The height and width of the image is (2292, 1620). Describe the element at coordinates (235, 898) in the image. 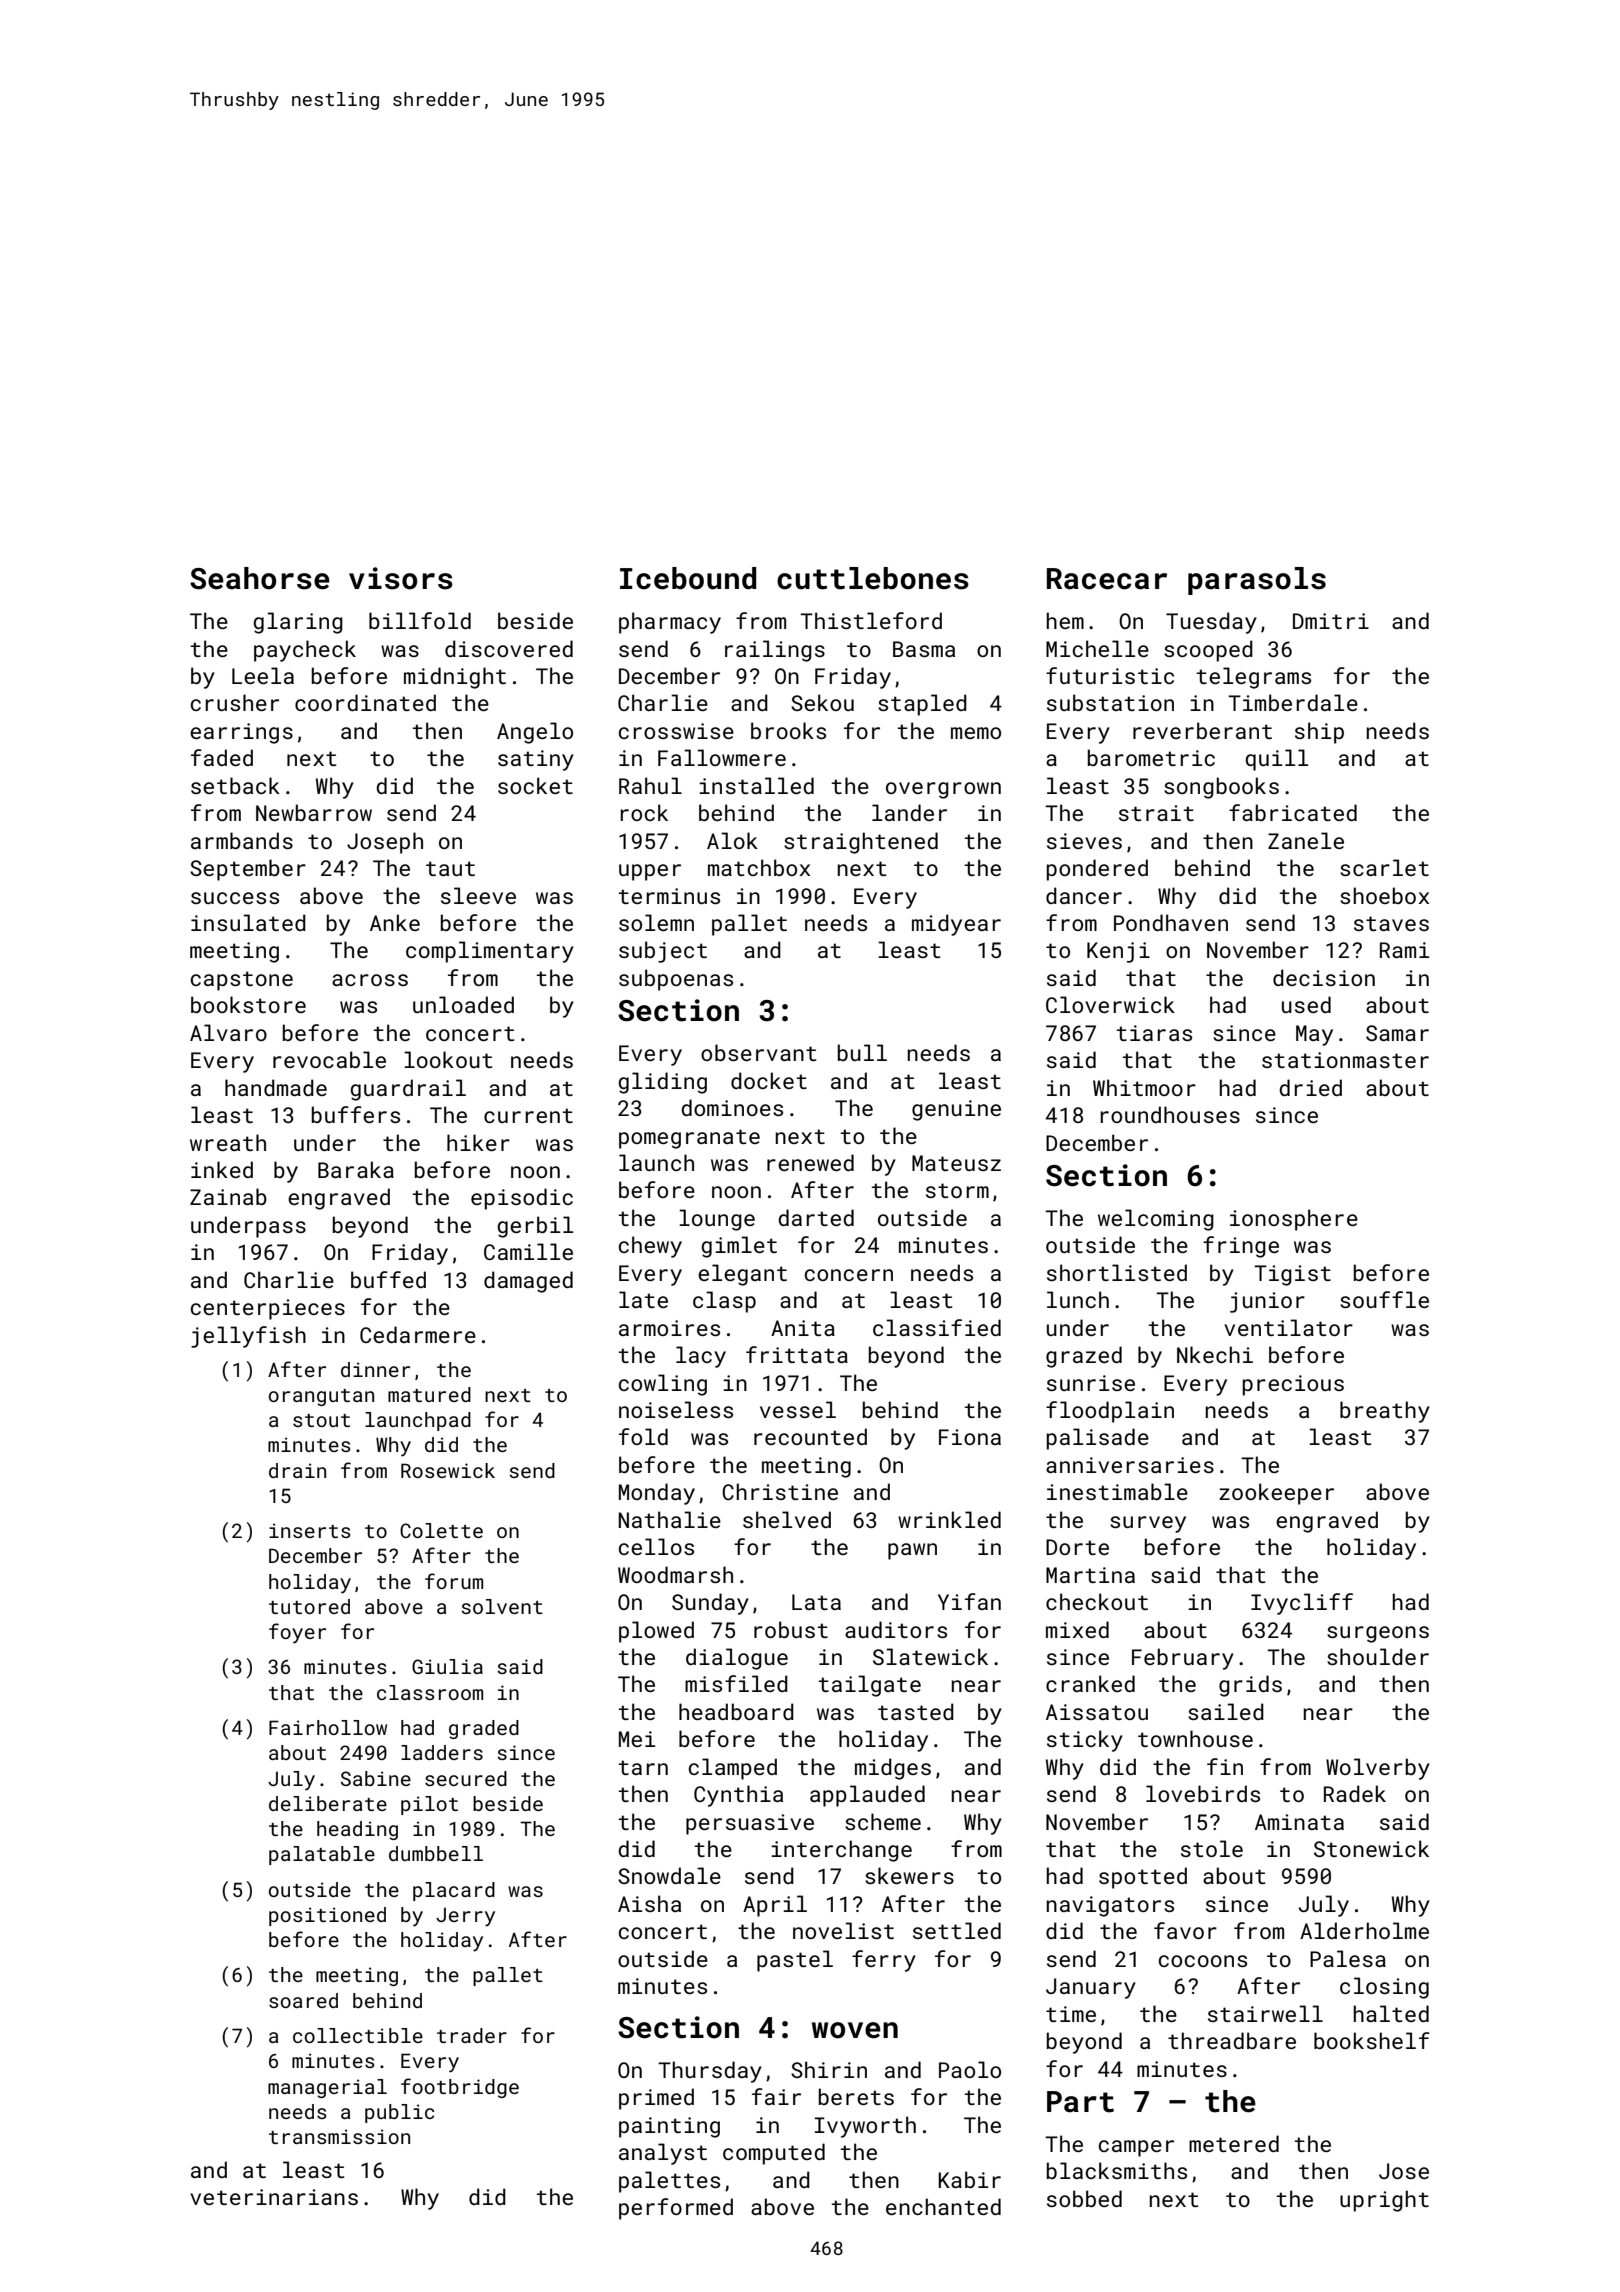

I see `success` at that location.
